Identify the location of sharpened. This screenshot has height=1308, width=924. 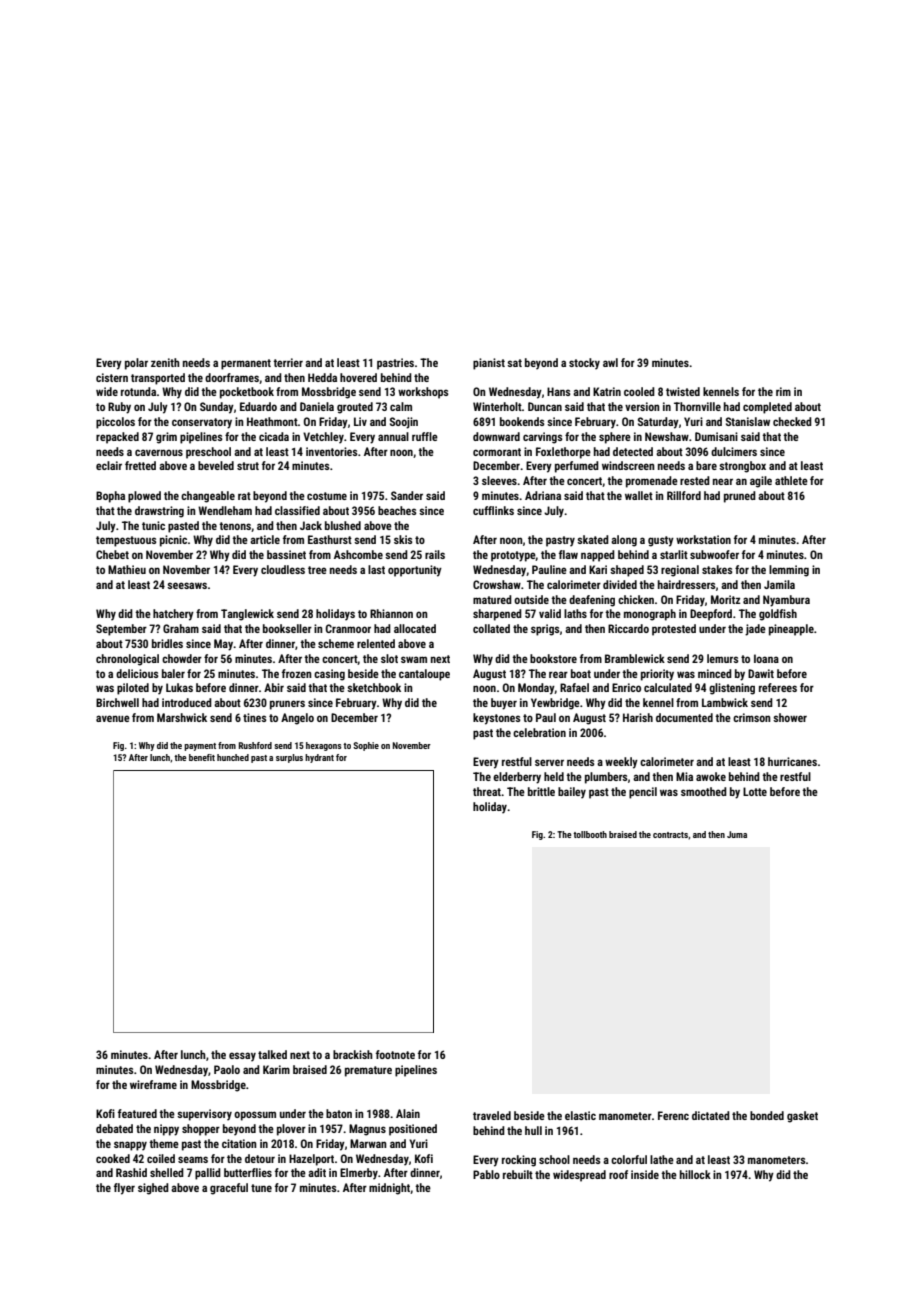
(497, 615).
